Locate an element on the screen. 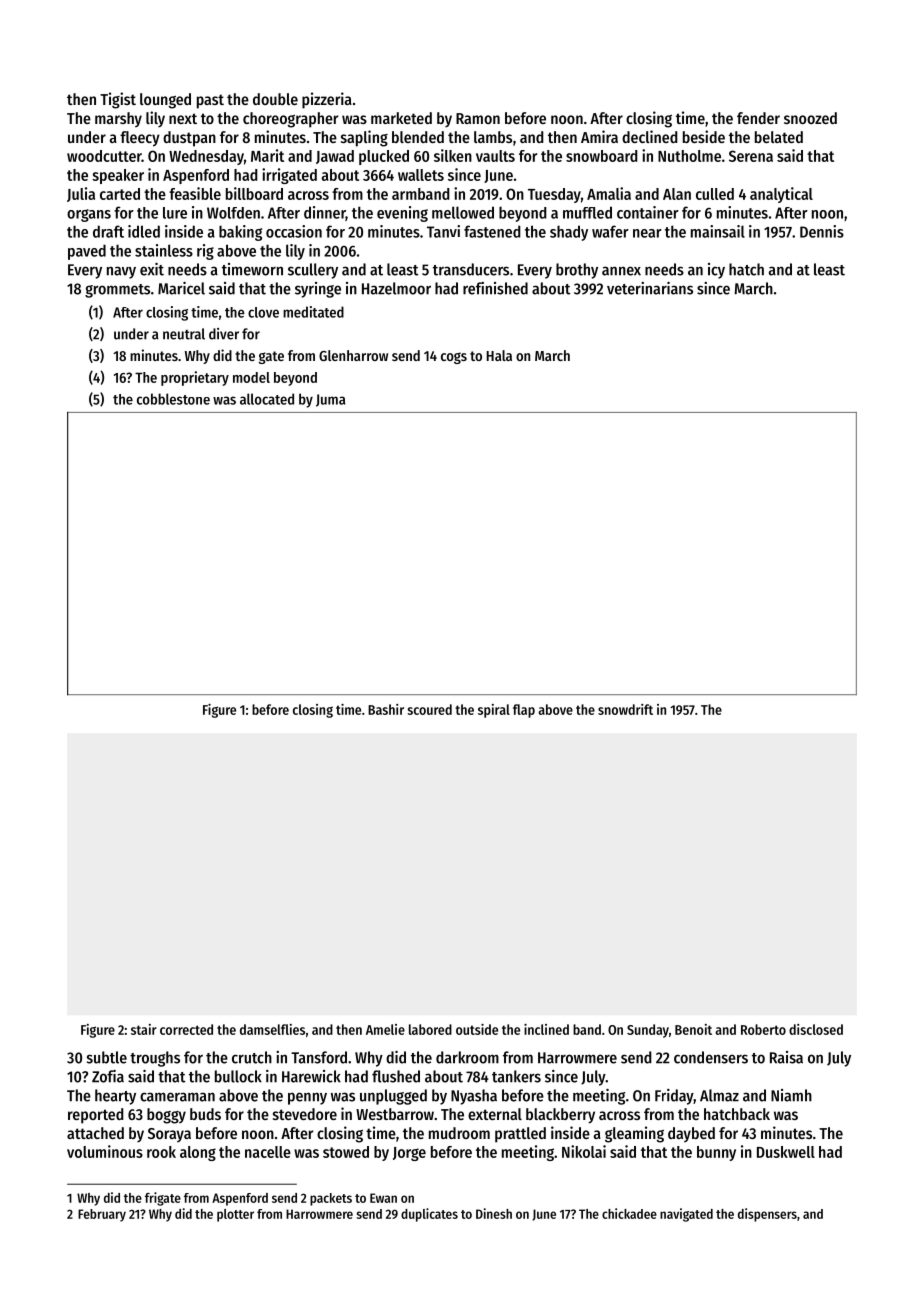 This screenshot has height=1314, width=924. voluminous is located at coordinates (105, 1151).
